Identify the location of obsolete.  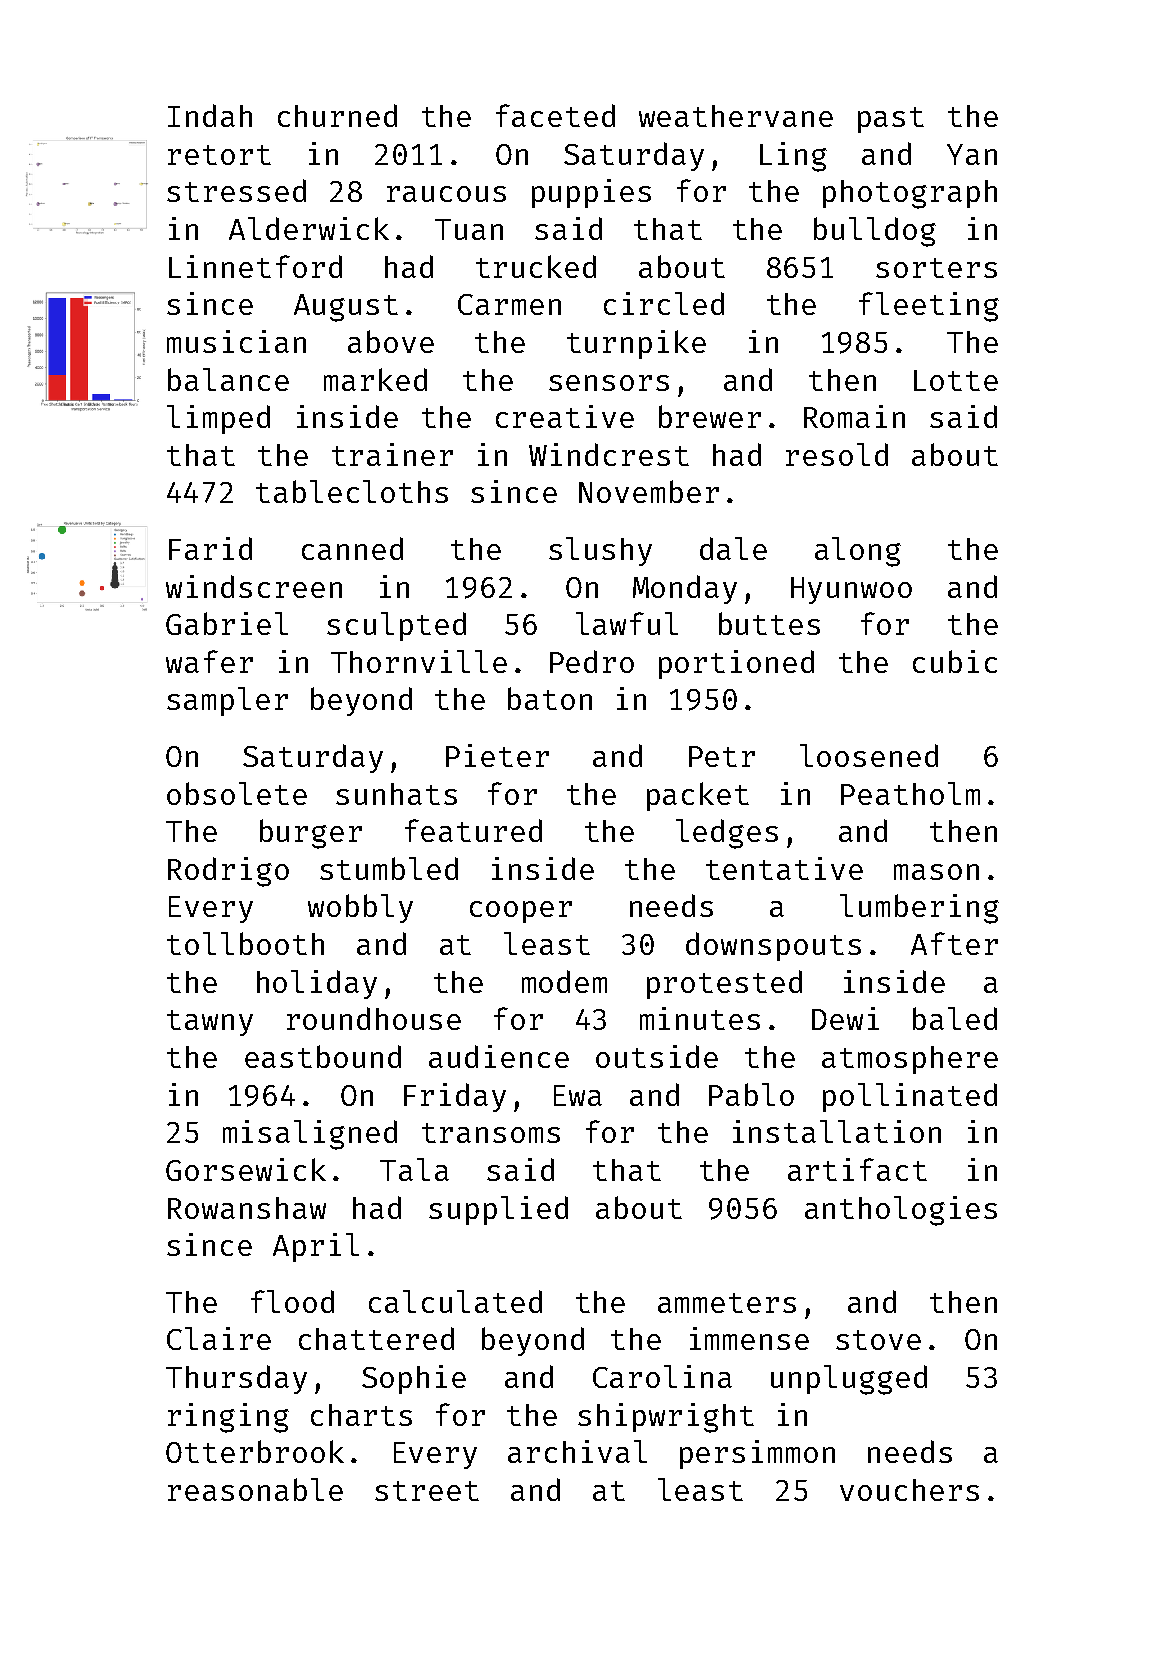
(237, 793).
